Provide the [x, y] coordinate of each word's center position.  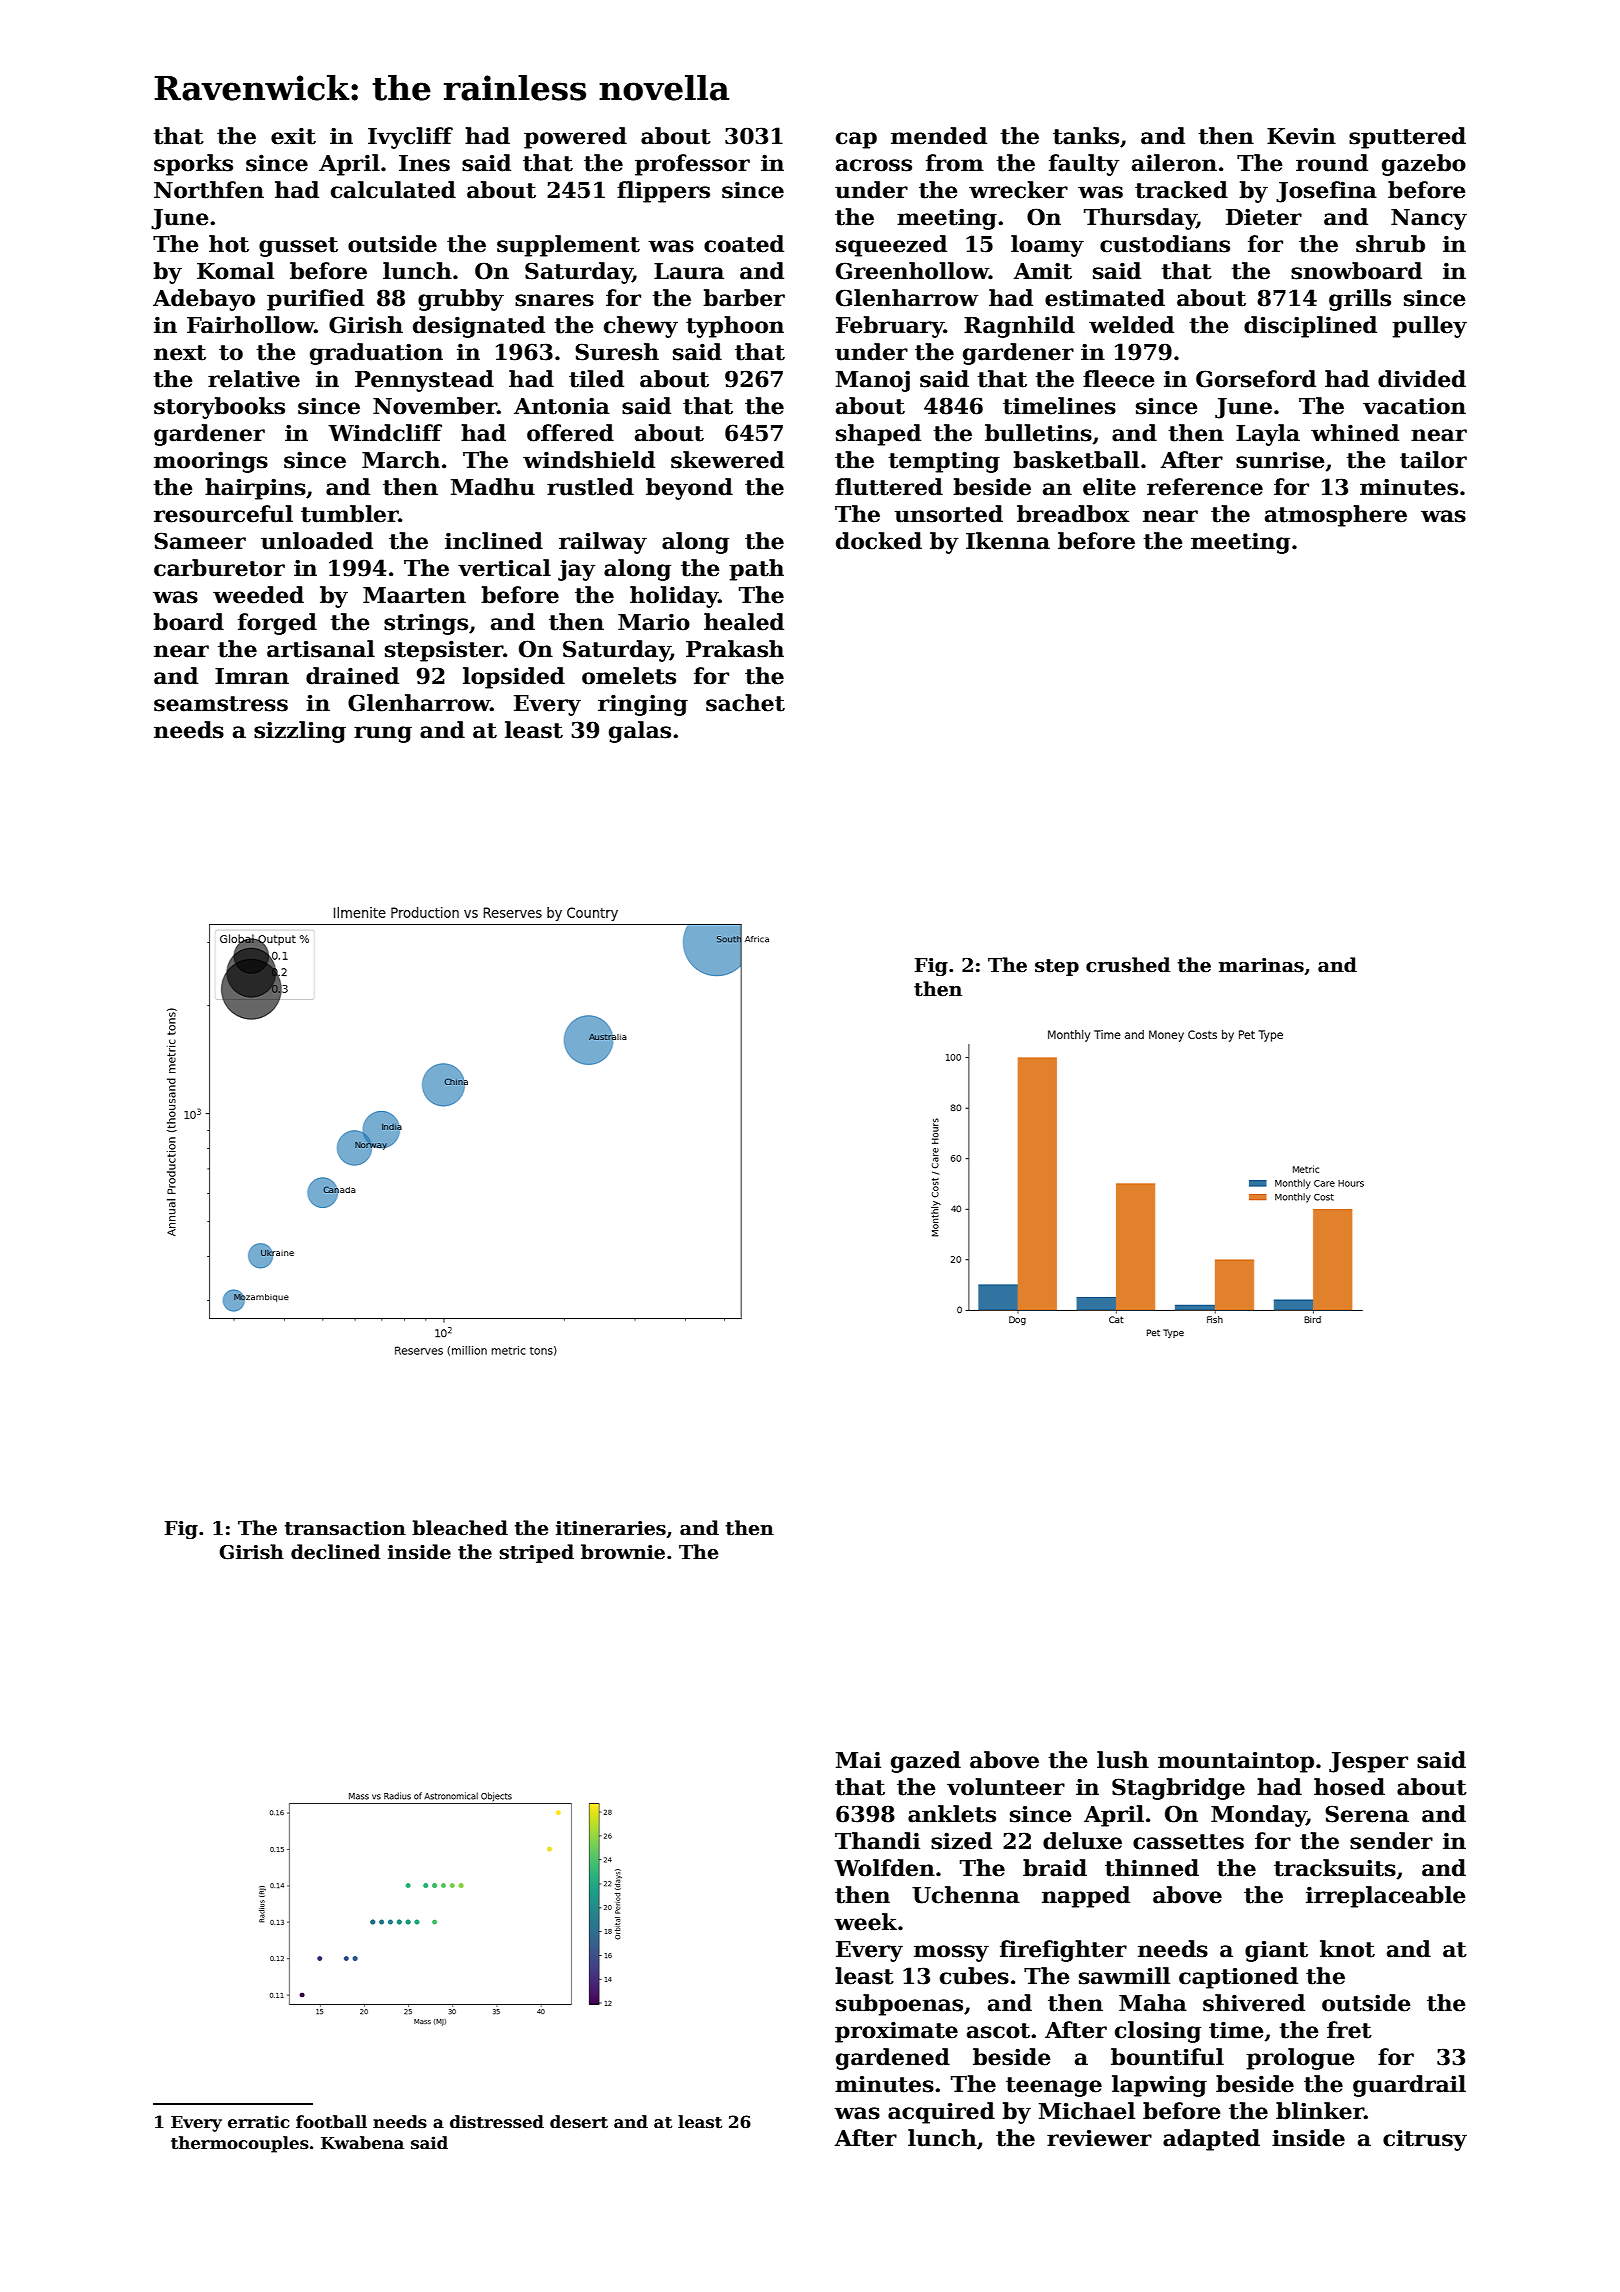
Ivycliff [410, 138]
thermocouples [240, 2144]
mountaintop [1236, 1762]
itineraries [611, 1528]
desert [579, 2122]
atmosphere [1336, 516]
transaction [345, 1528]
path [756, 570]
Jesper [1368, 1762]
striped [537, 1553]
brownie [623, 1552]
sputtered [1407, 138]
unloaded [317, 541]
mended [939, 136]
